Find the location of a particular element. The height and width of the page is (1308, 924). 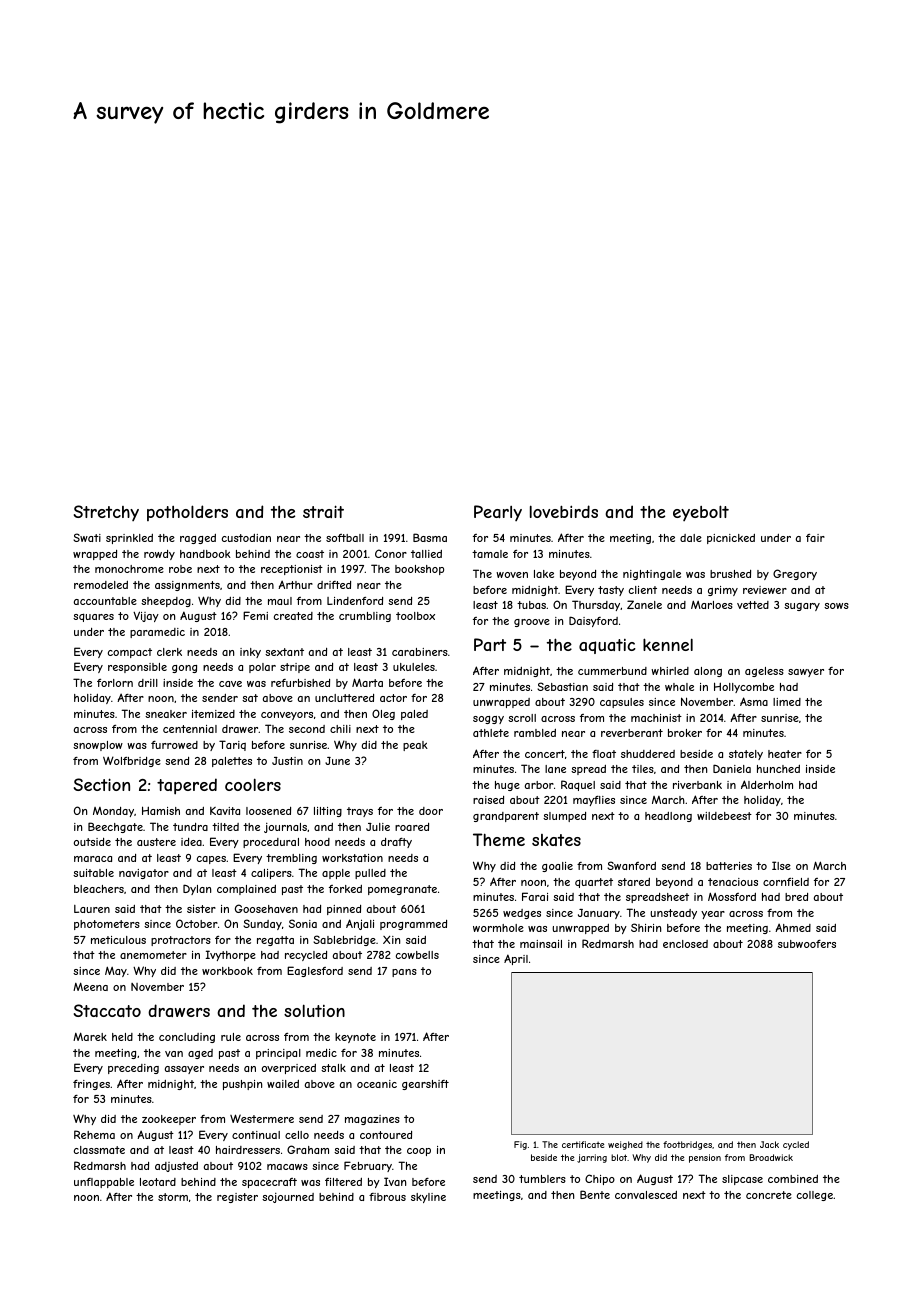

lovebirds is located at coordinates (564, 511).
